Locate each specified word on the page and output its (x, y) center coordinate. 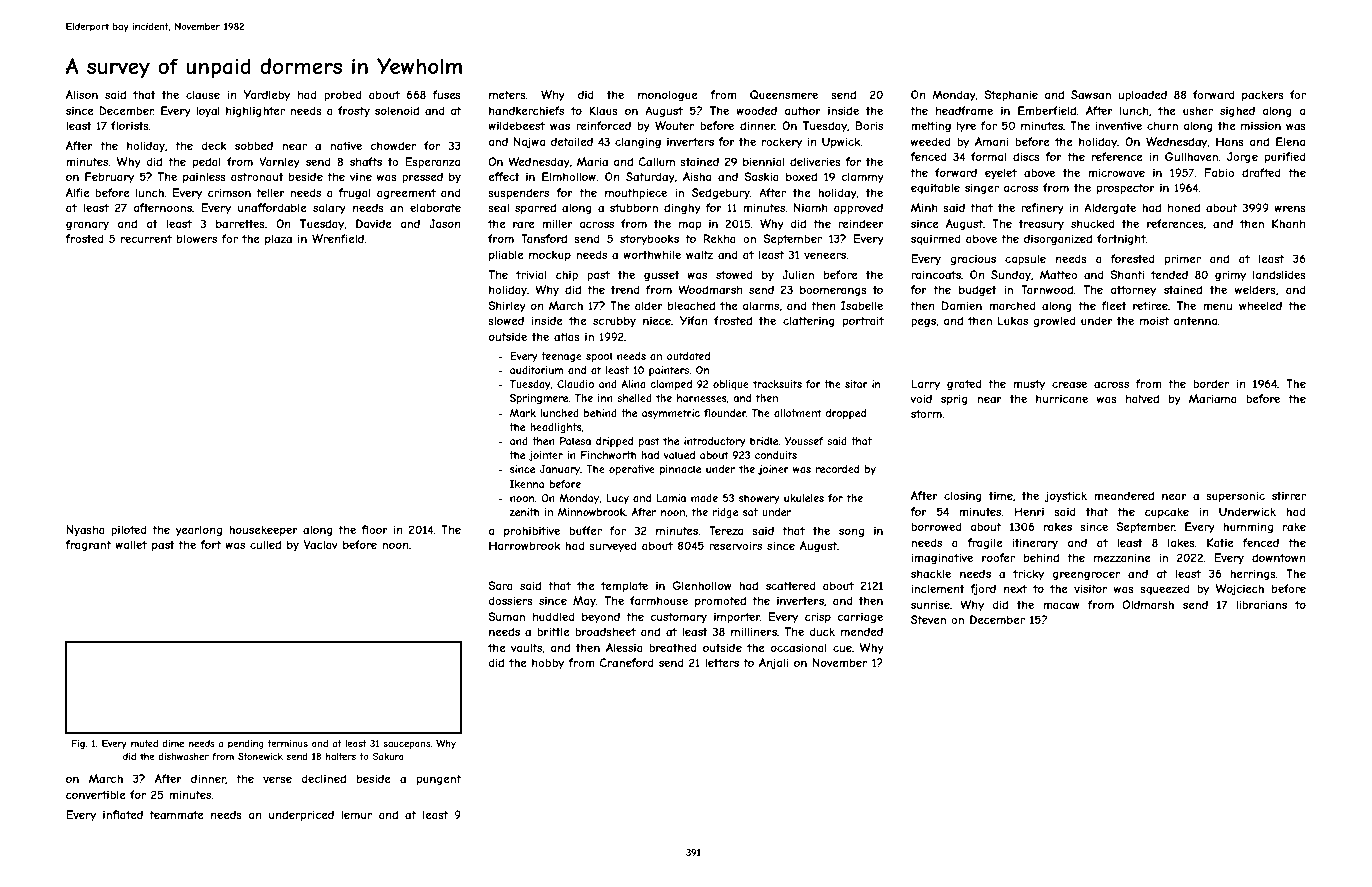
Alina (633, 384)
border (1211, 383)
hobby (548, 663)
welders (1255, 289)
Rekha (719, 238)
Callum (657, 161)
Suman (506, 616)
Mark (523, 413)
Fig (78, 744)
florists (130, 125)
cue (842, 648)
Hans (1230, 141)
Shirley (507, 306)
